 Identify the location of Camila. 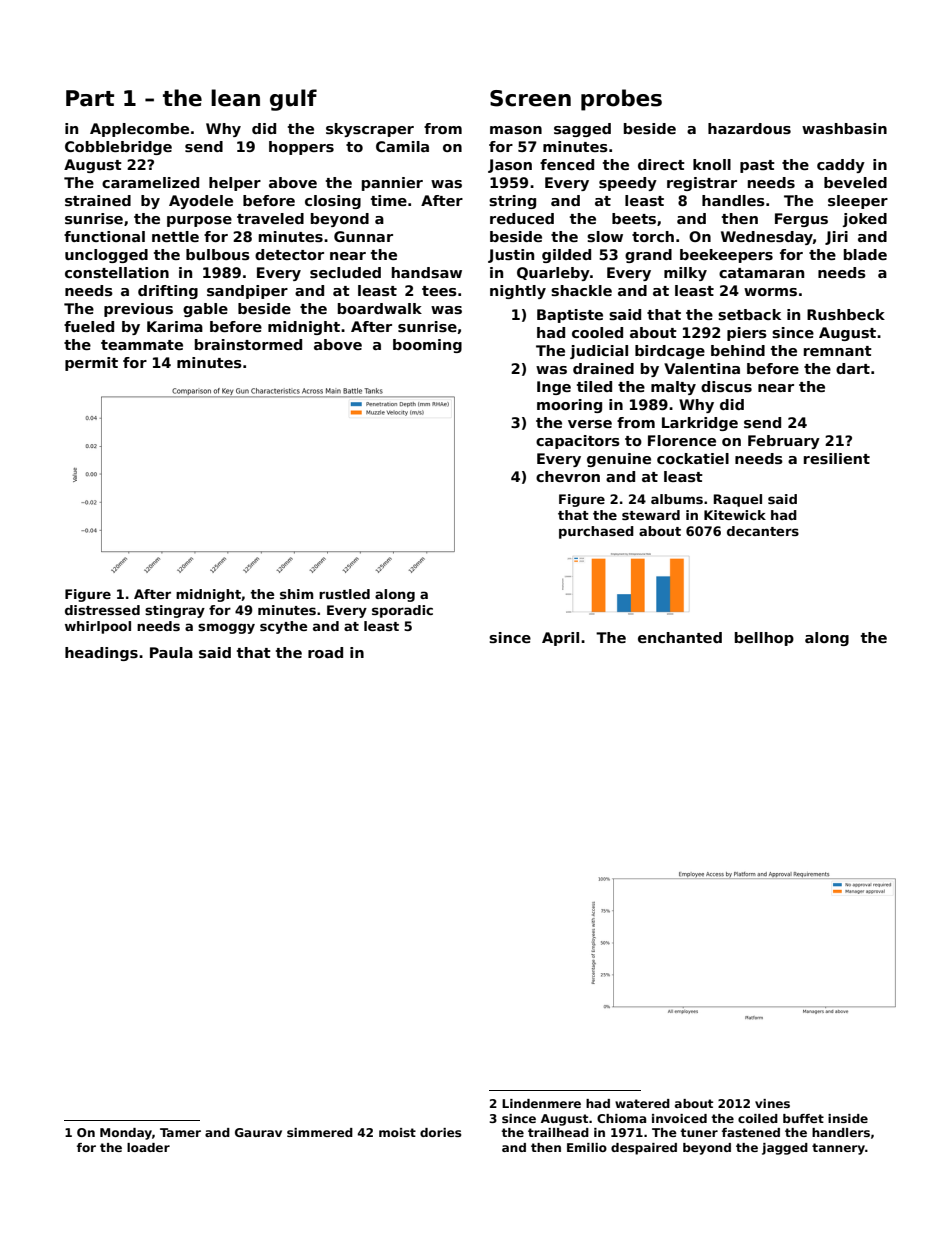
(402, 146).
